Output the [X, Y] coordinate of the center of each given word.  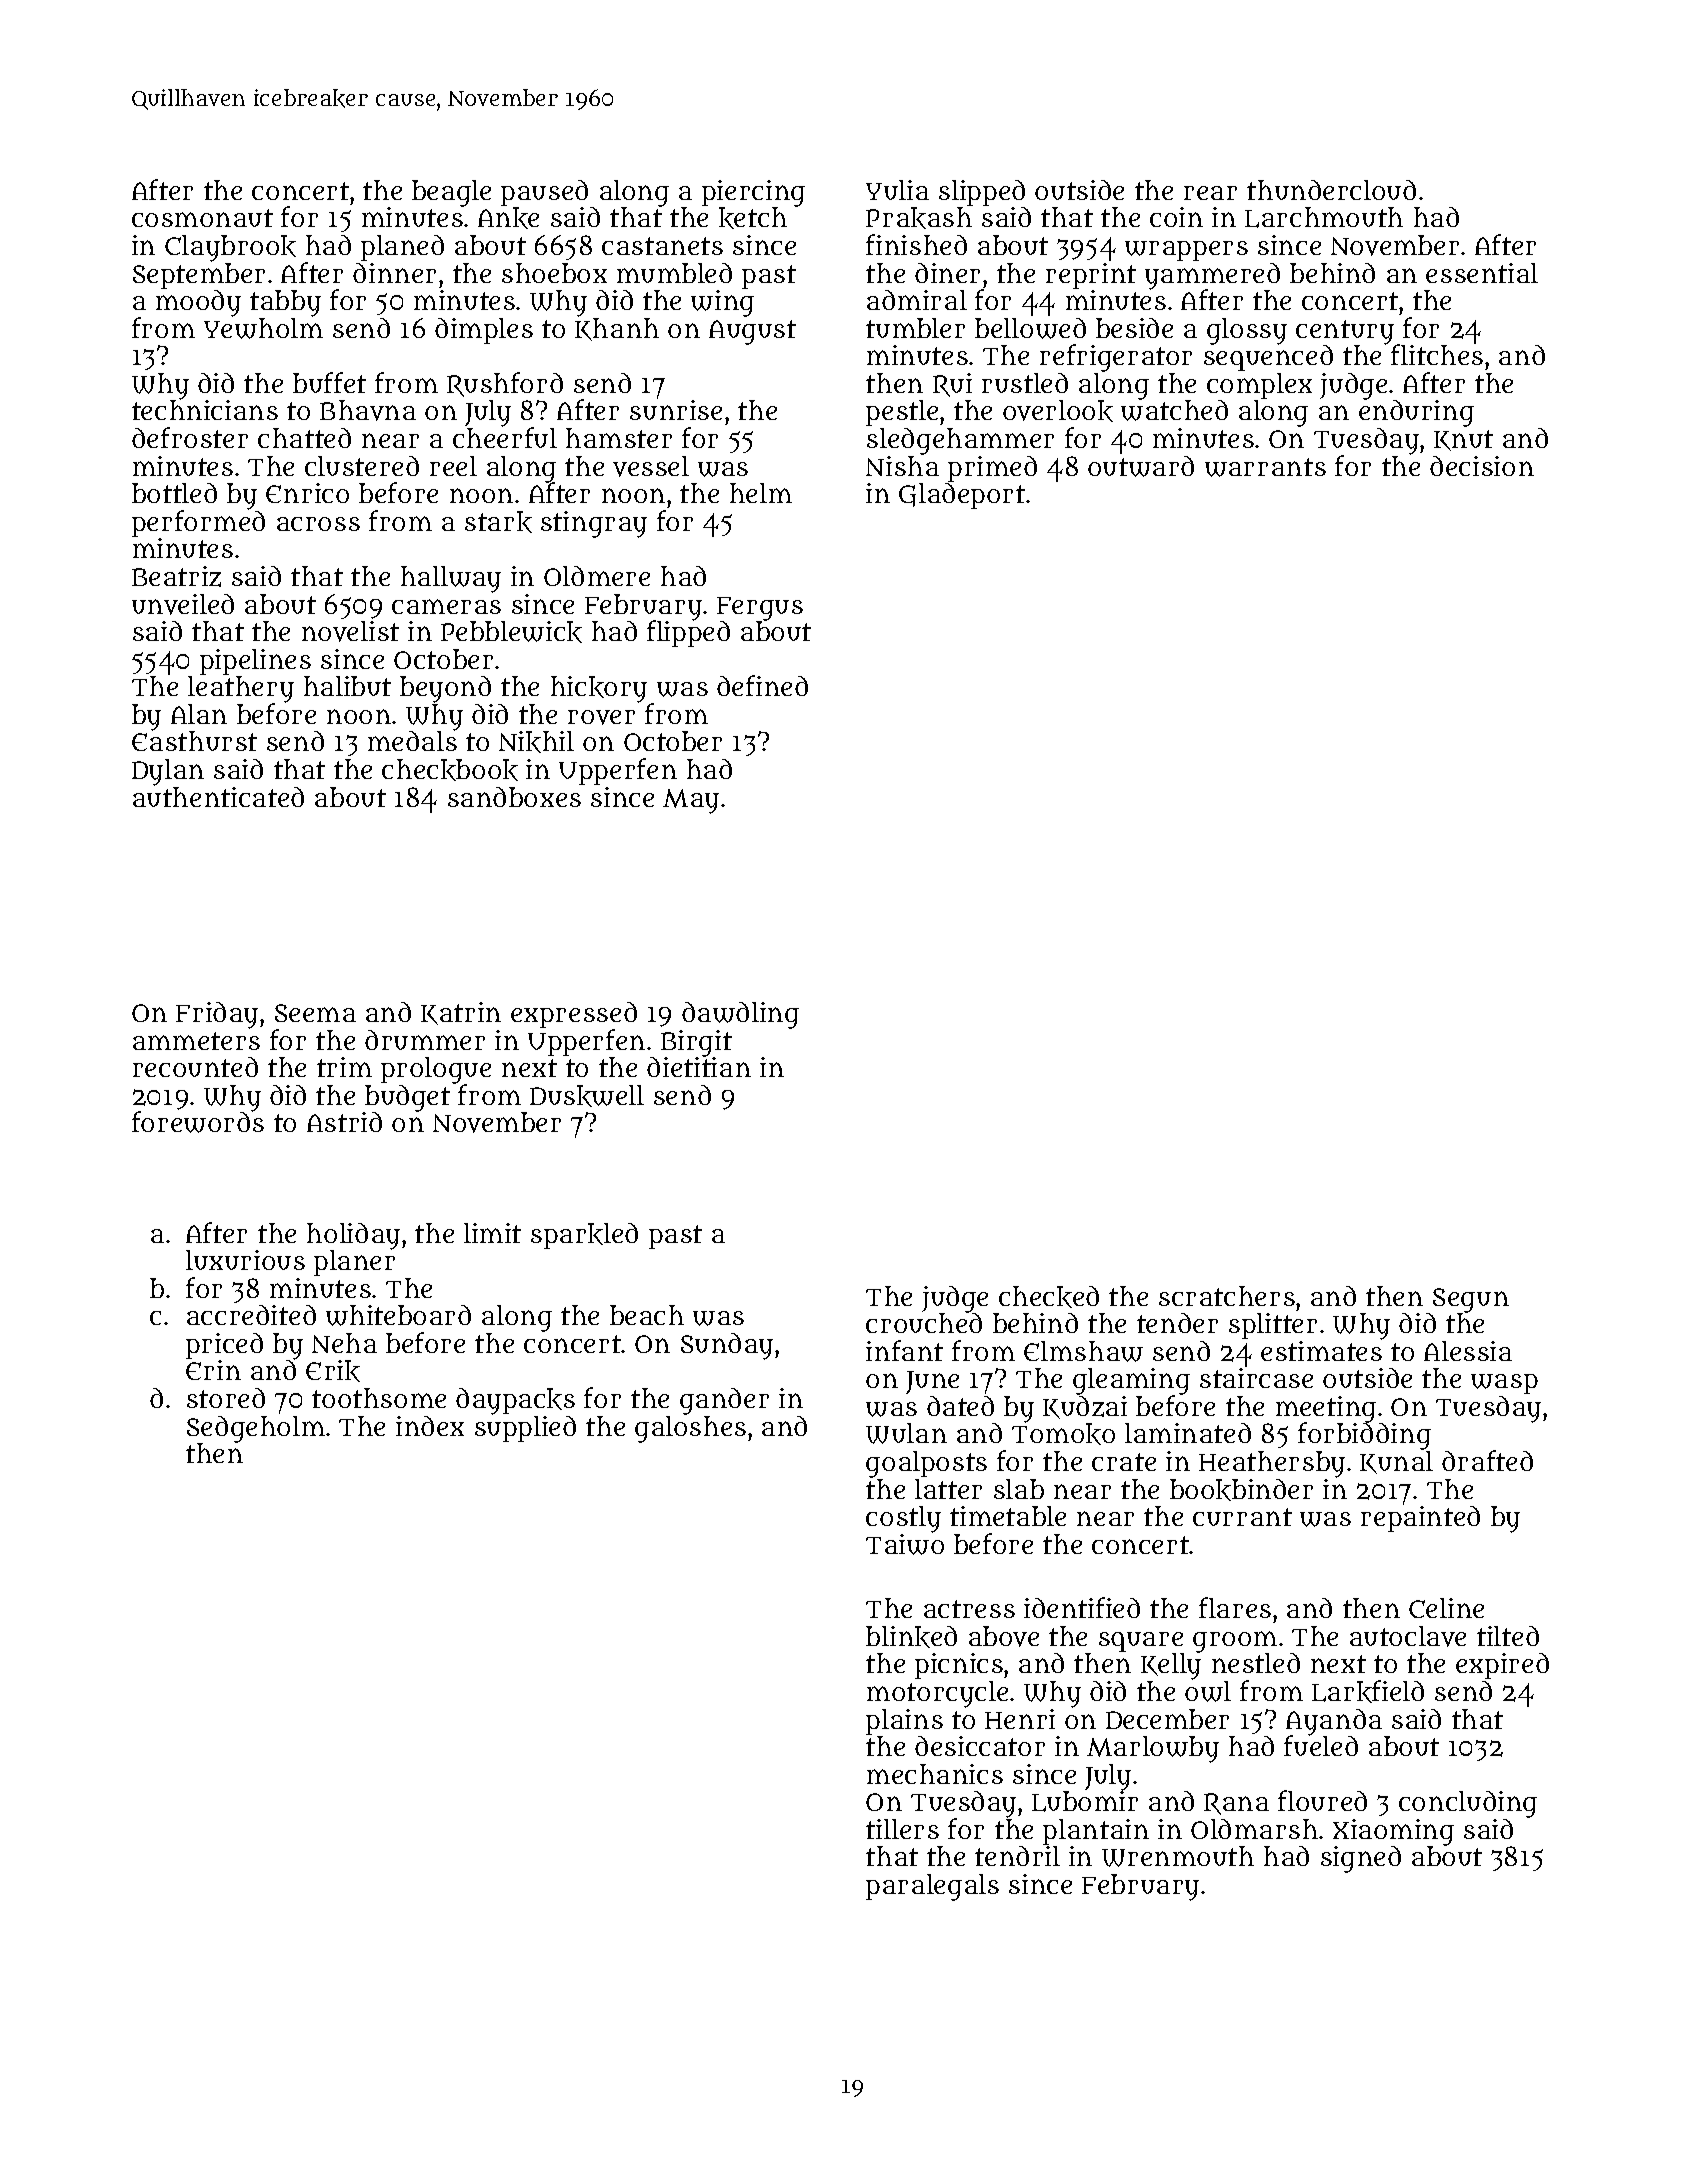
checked [1049, 1297]
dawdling [740, 1015]
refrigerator [1116, 358]
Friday [217, 1015]
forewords [198, 1122]
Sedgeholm [256, 1429]
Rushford [505, 384]
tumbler [915, 328]
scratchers [1227, 1296]
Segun [1471, 1300]
